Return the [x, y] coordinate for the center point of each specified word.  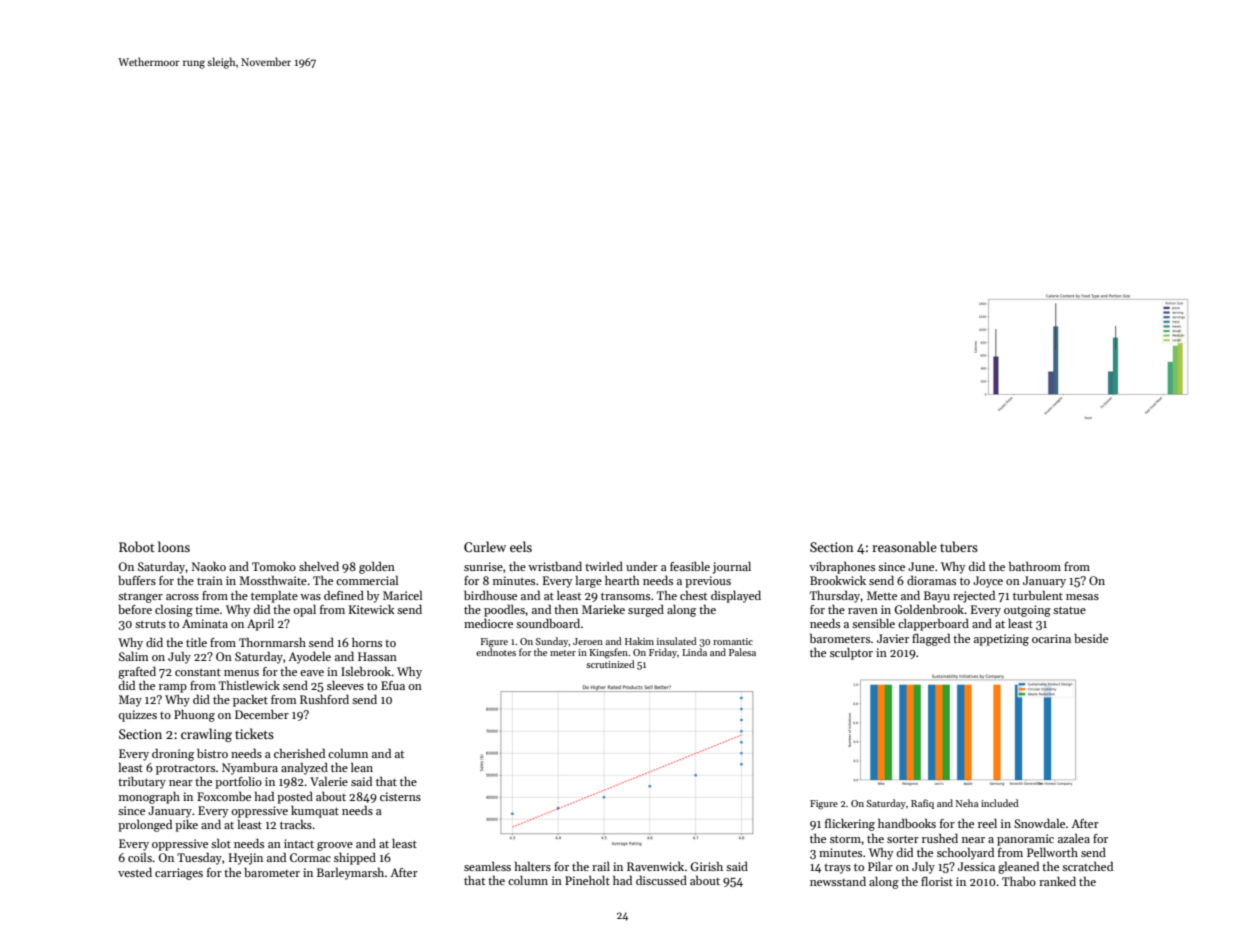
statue [1069, 610]
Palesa [742, 652]
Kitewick [372, 609]
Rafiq [922, 804]
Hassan [377, 656]
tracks [296, 824]
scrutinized [610, 664]
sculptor [851, 654]
